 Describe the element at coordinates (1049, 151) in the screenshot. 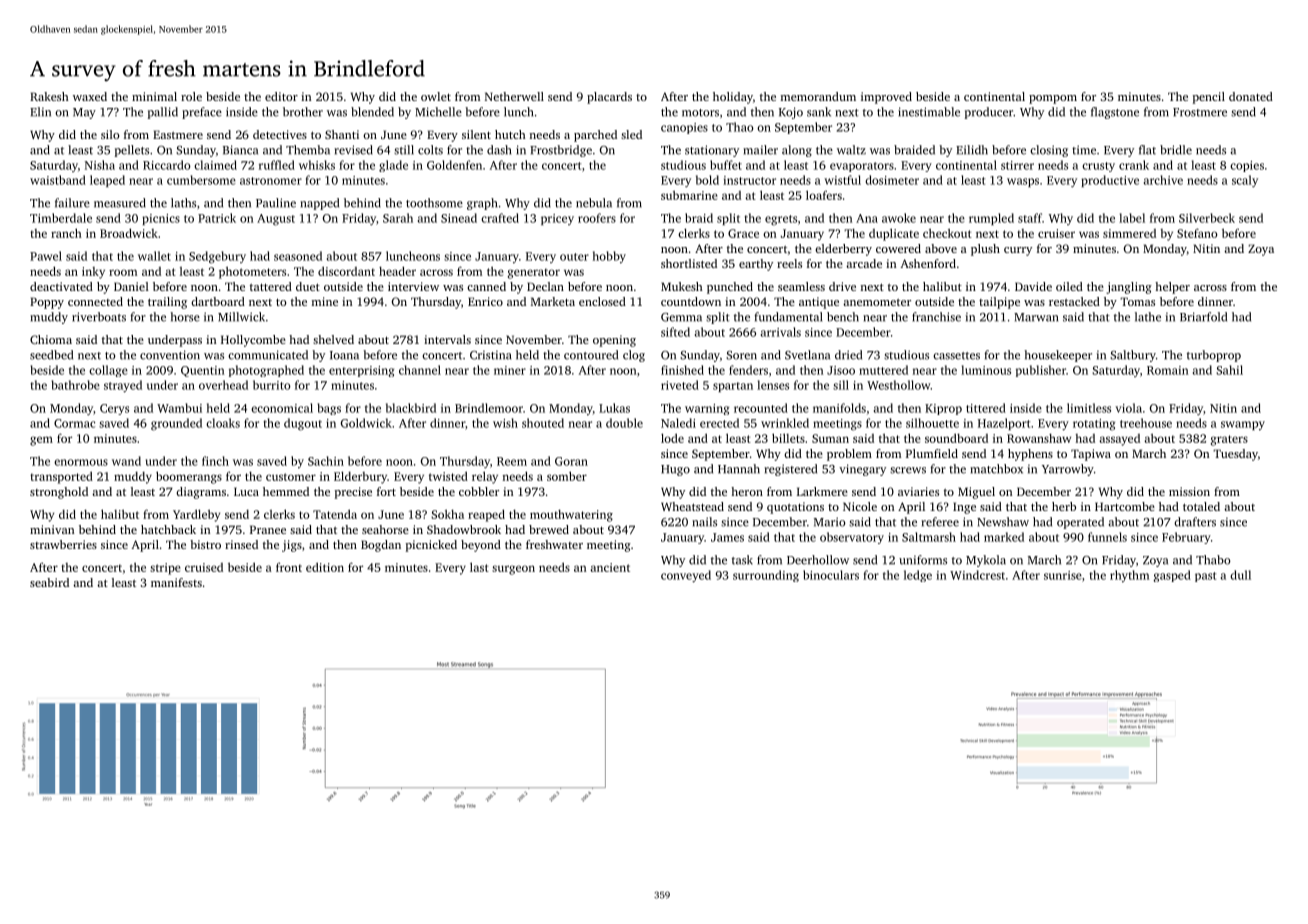

I see `closing` at that location.
